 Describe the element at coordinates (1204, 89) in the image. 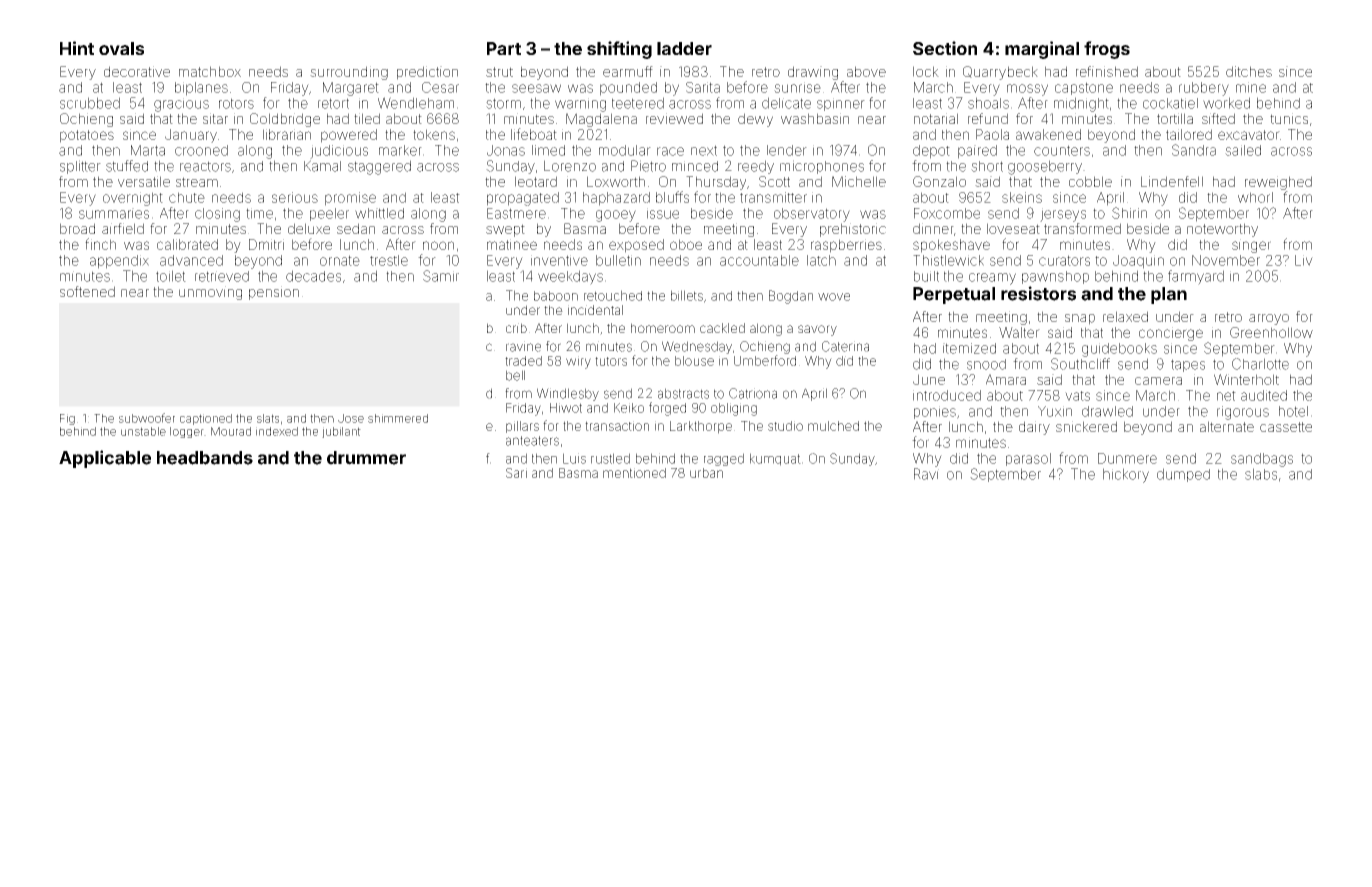

I see `rubbery` at that location.
